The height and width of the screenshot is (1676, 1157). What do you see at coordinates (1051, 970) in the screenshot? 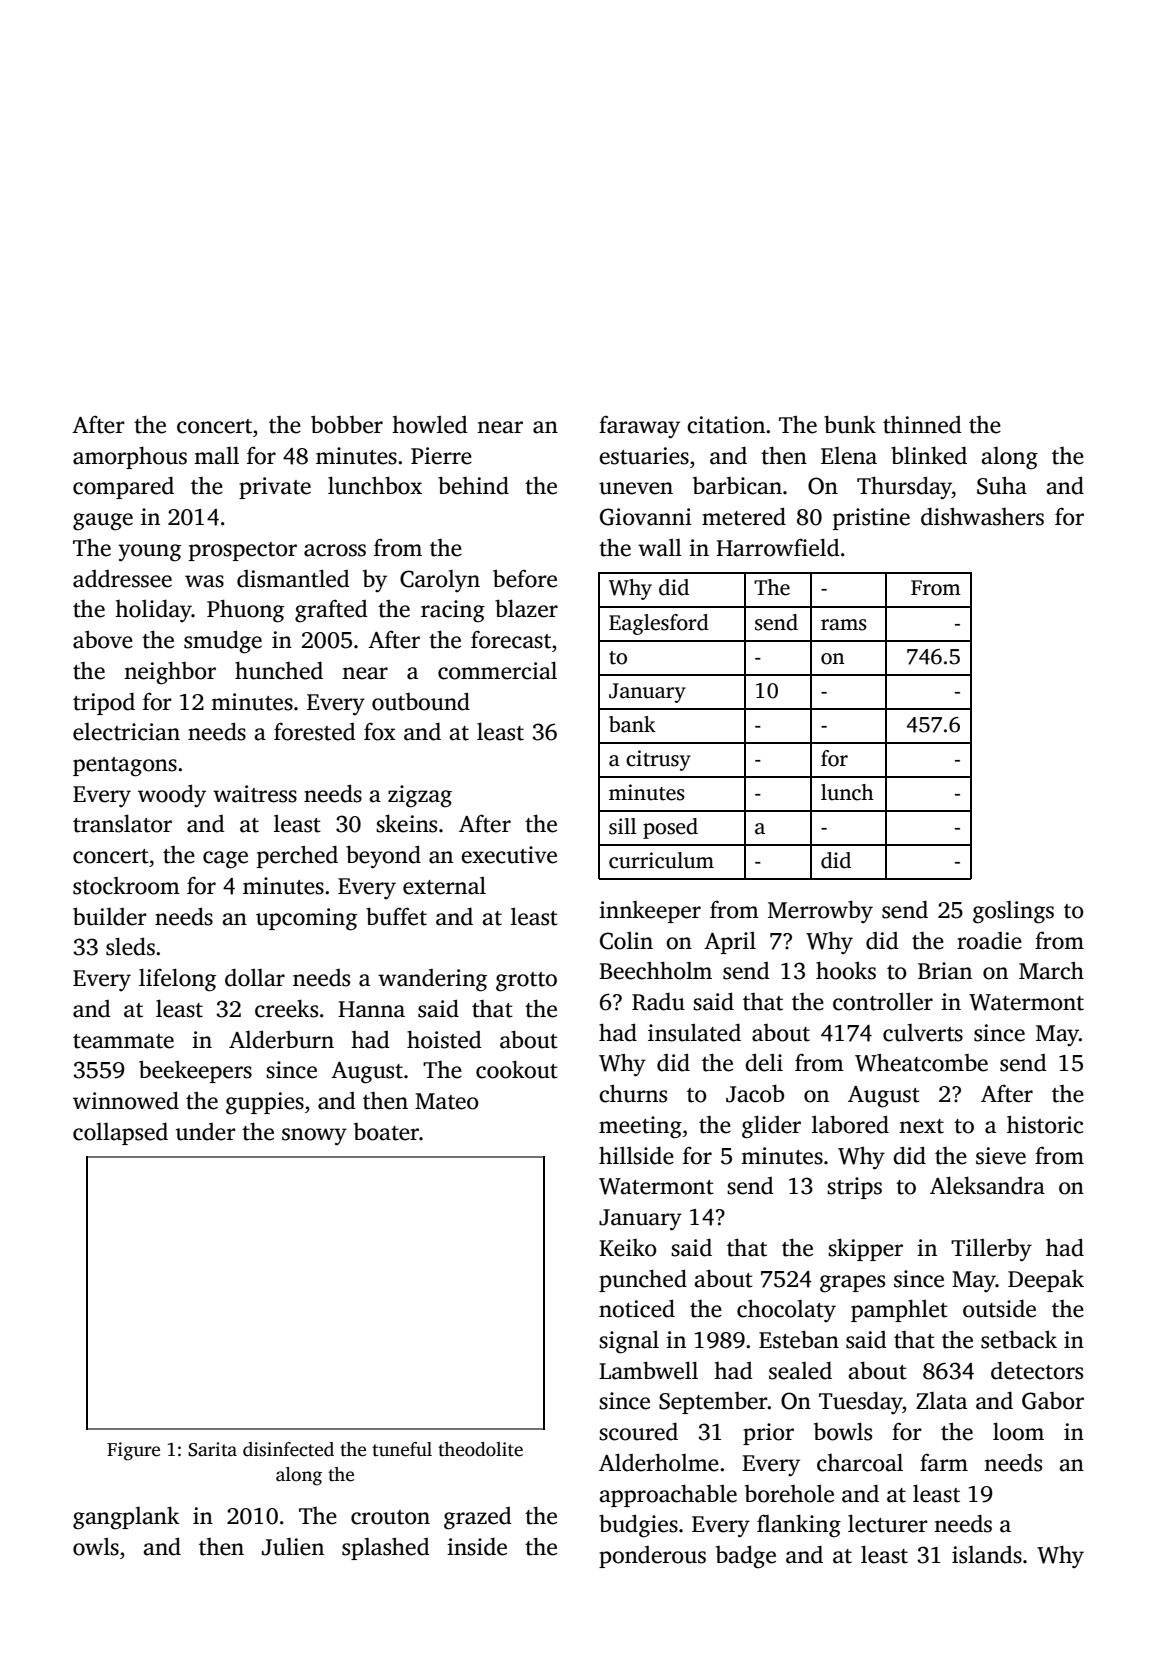
I see `March` at bounding box center [1051, 970].
